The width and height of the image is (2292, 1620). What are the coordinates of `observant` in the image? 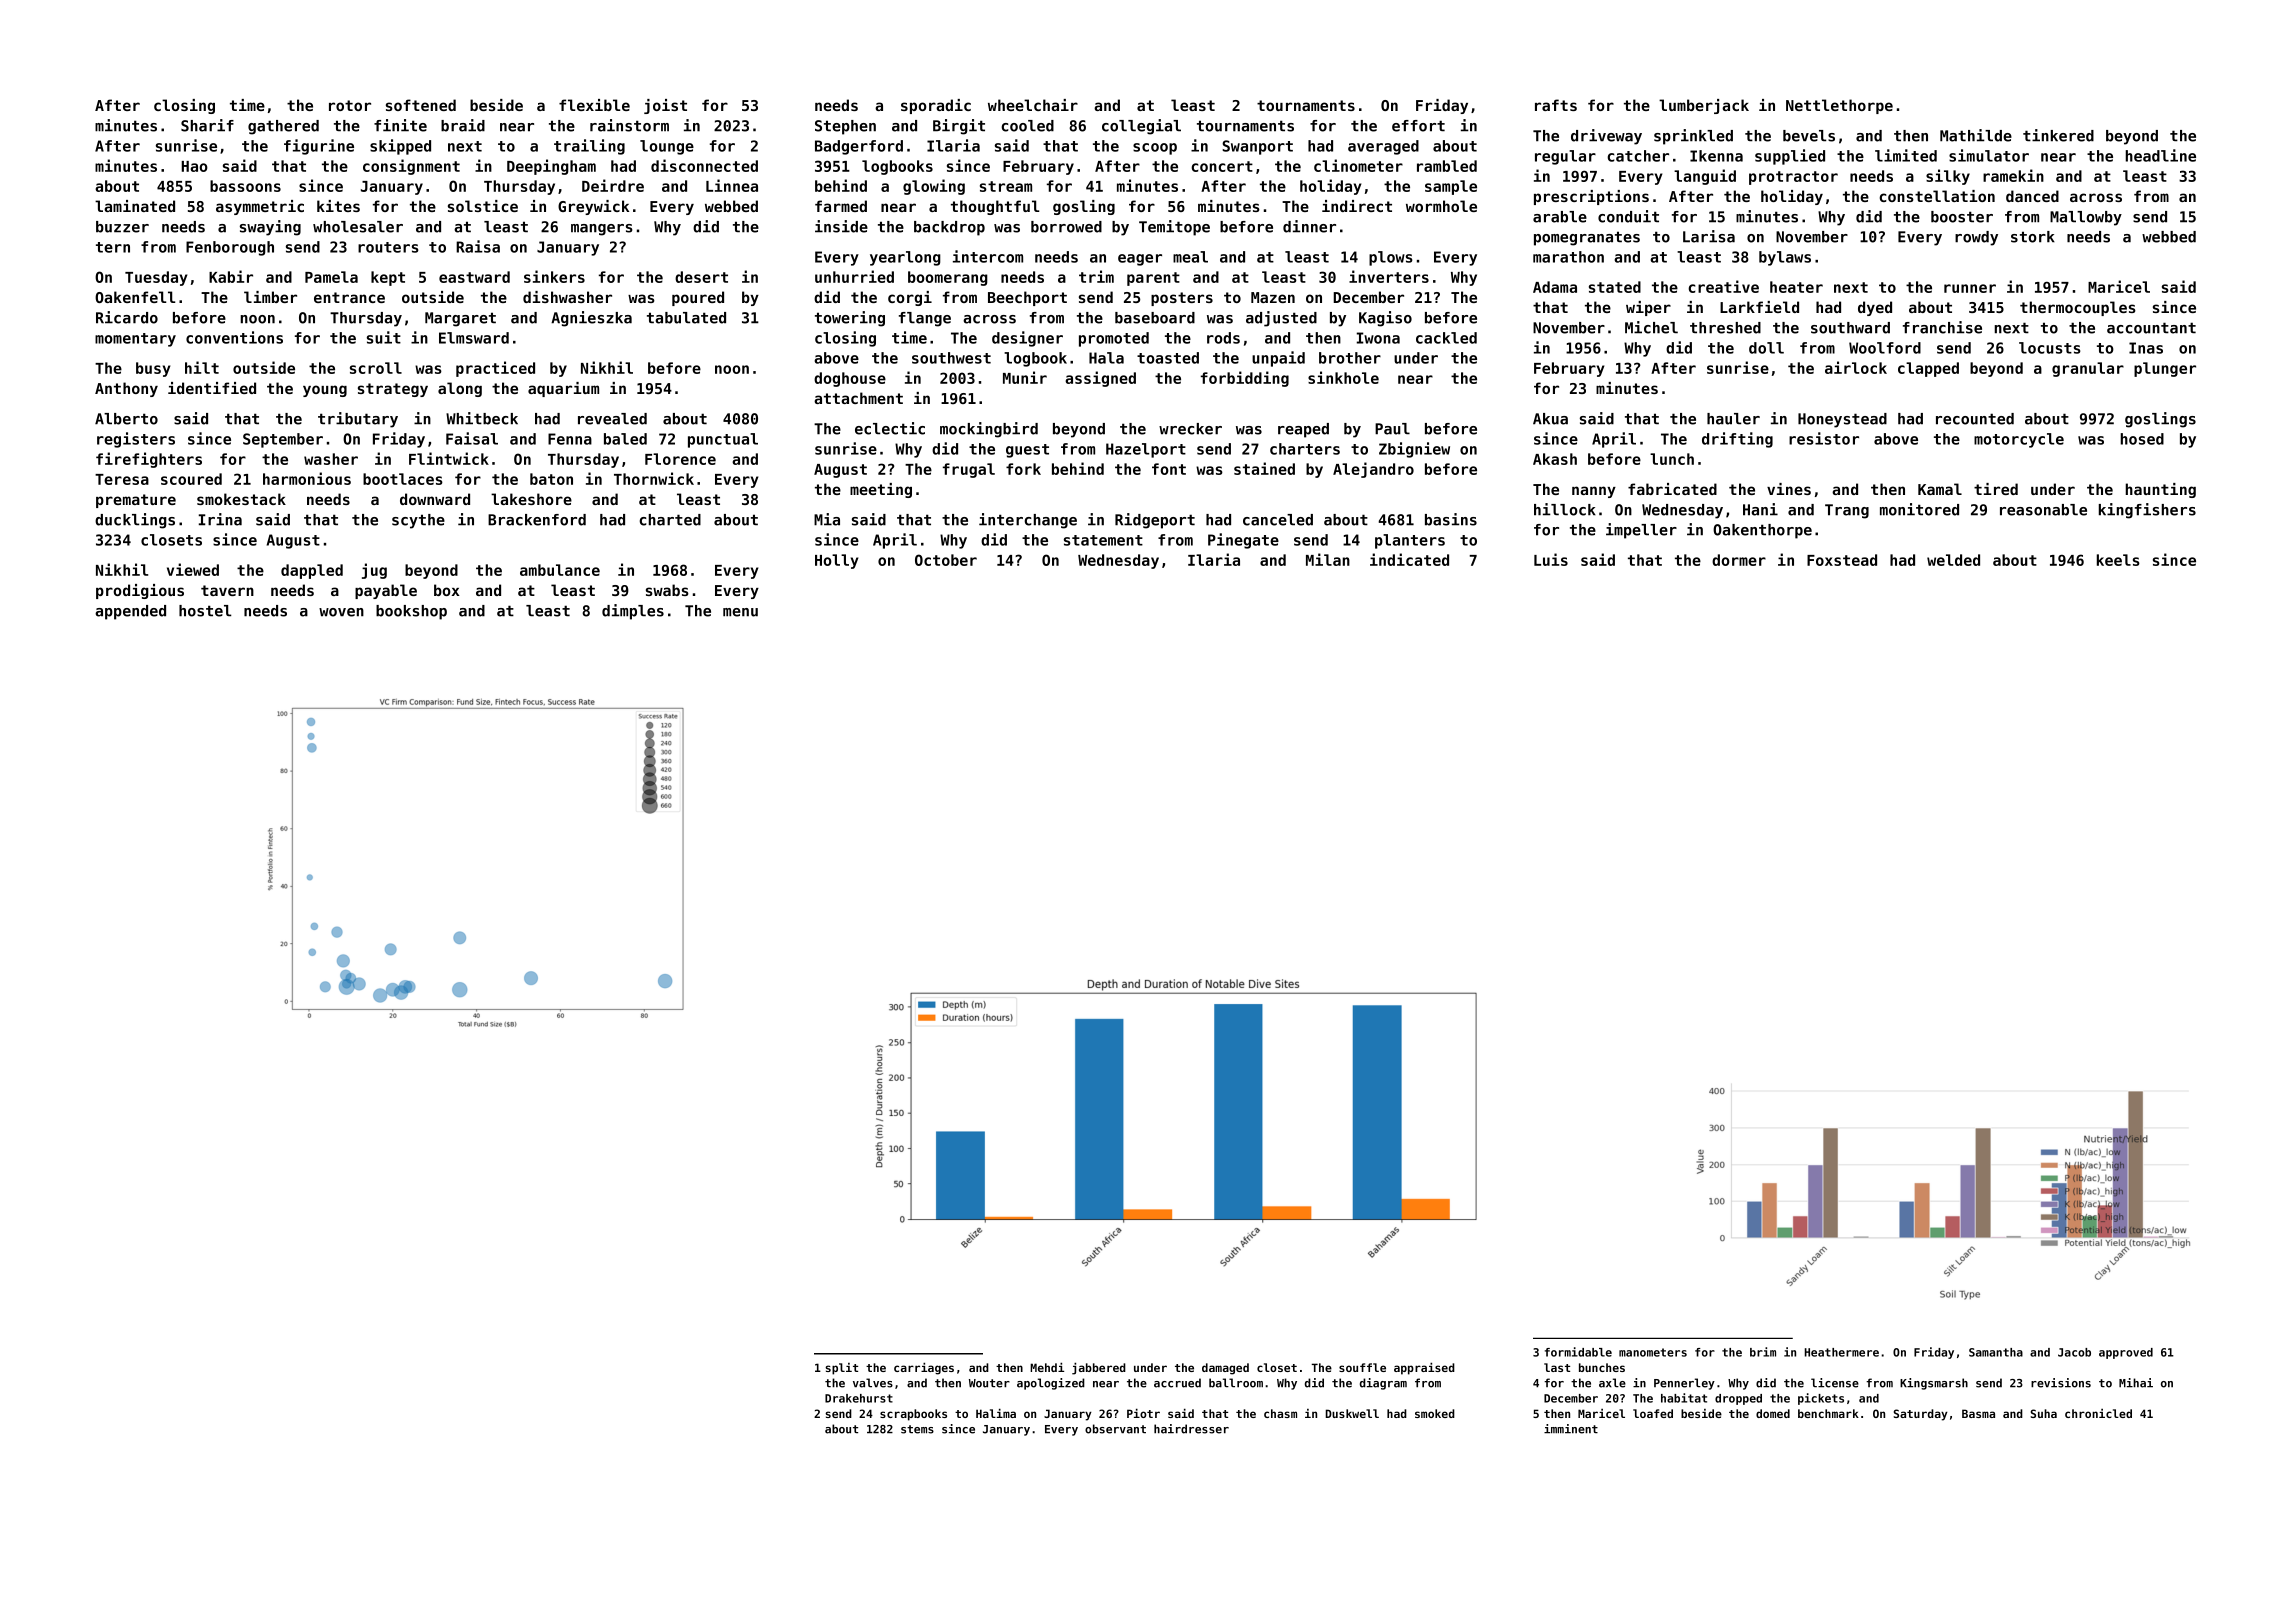 It's located at (1115, 1429).
